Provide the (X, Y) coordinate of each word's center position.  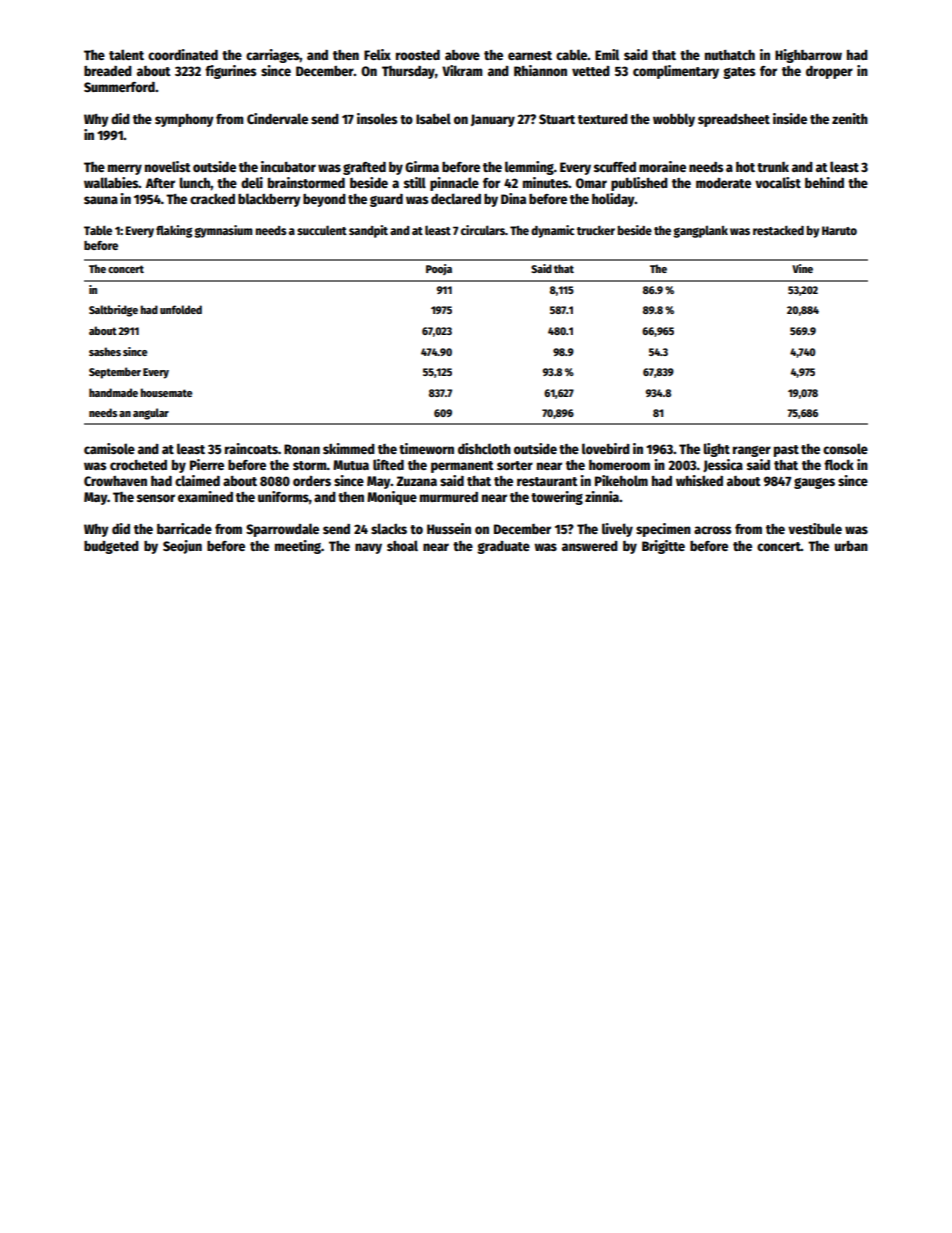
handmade (113, 392)
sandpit (368, 231)
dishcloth (484, 448)
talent (126, 54)
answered (590, 546)
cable (572, 54)
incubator (288, 166)
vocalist (778, 182)
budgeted (111, 547)
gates (739, 73)
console (845, 448)
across (712, 530)
